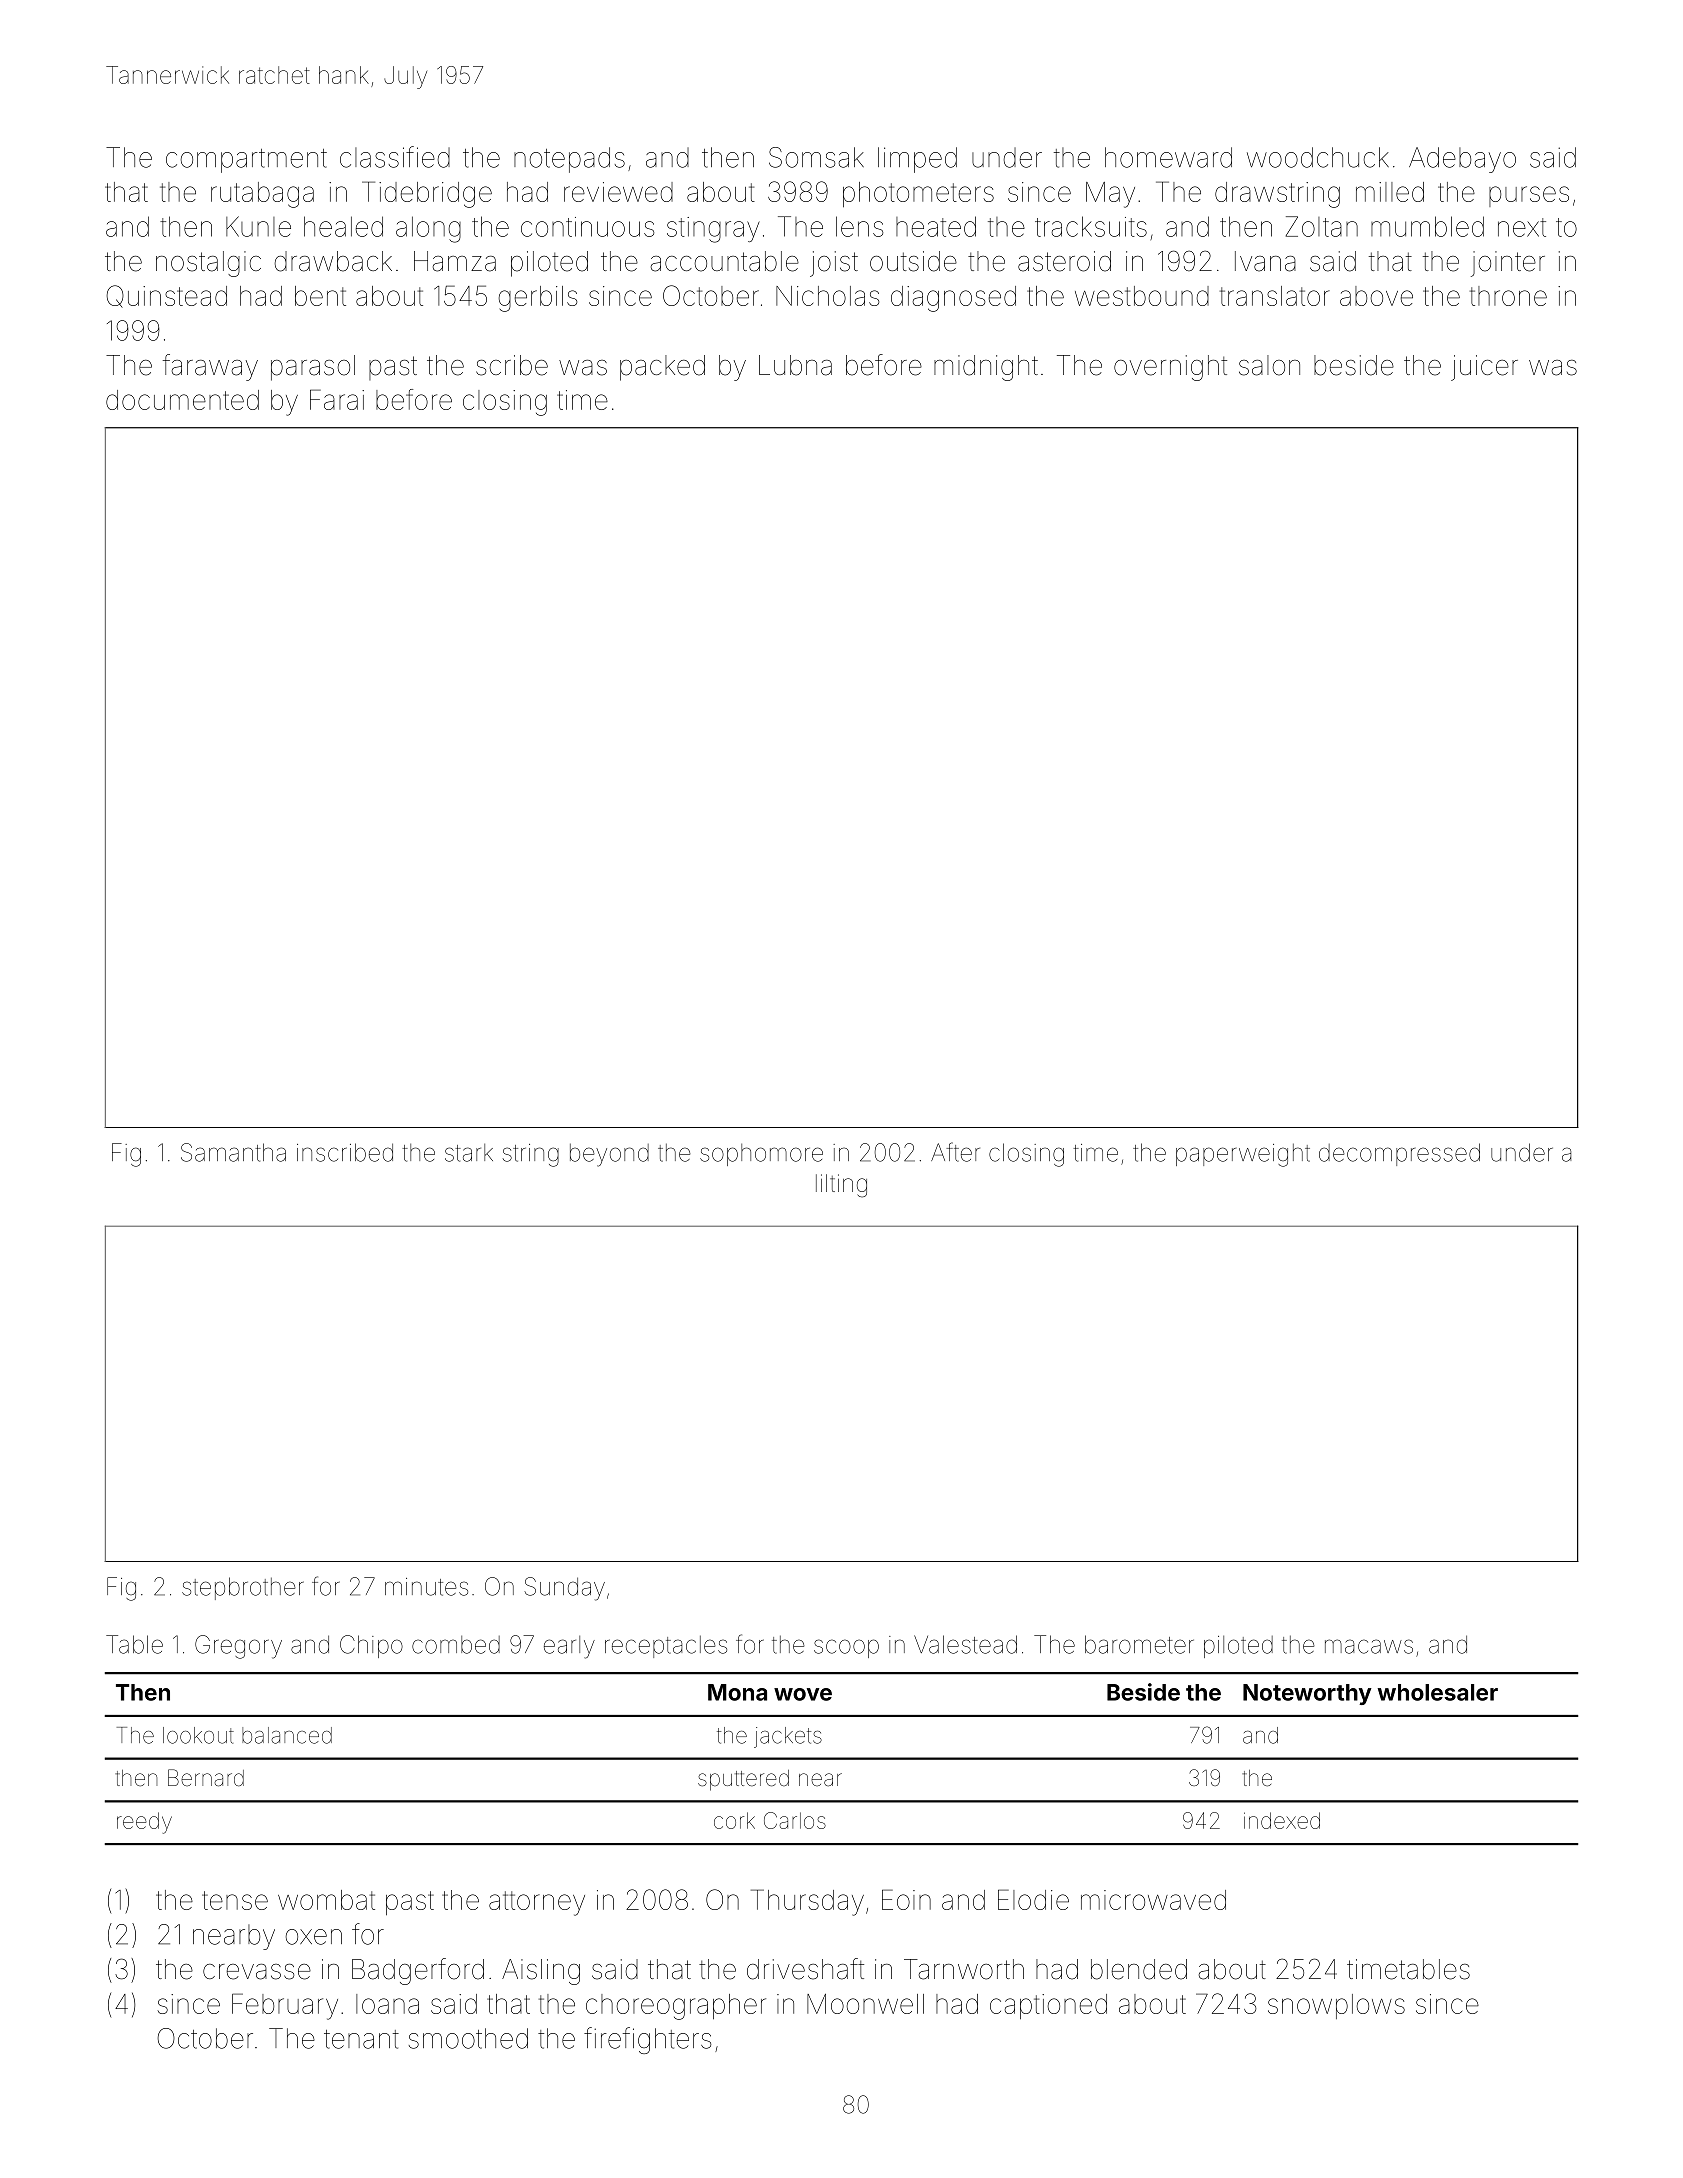  Describe the element at coordinates (1243, 1155) in the page. I see `paperweight` at that location.
